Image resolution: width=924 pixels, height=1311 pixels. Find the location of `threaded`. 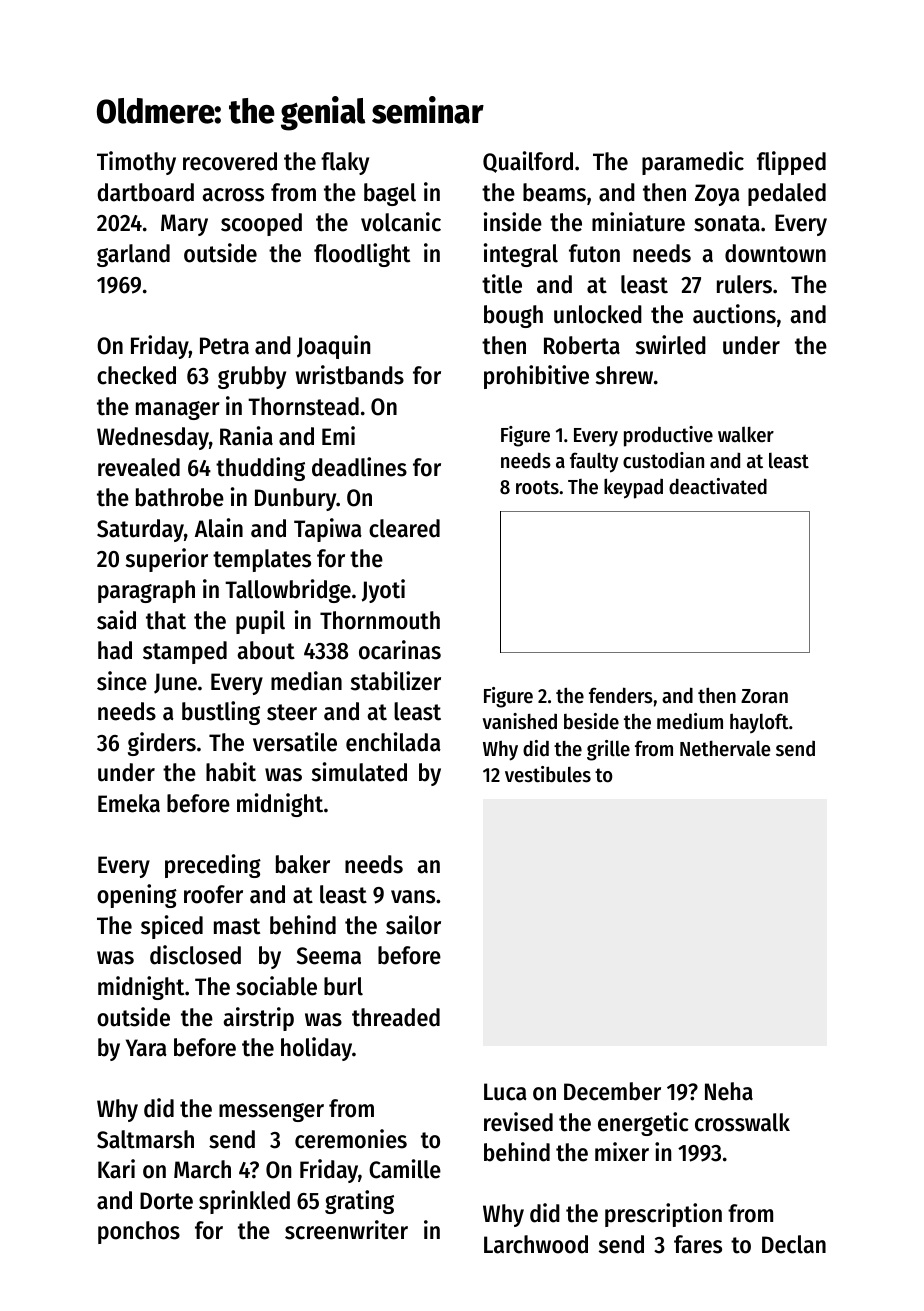

threaded is located at coordinates (396, 1017).
